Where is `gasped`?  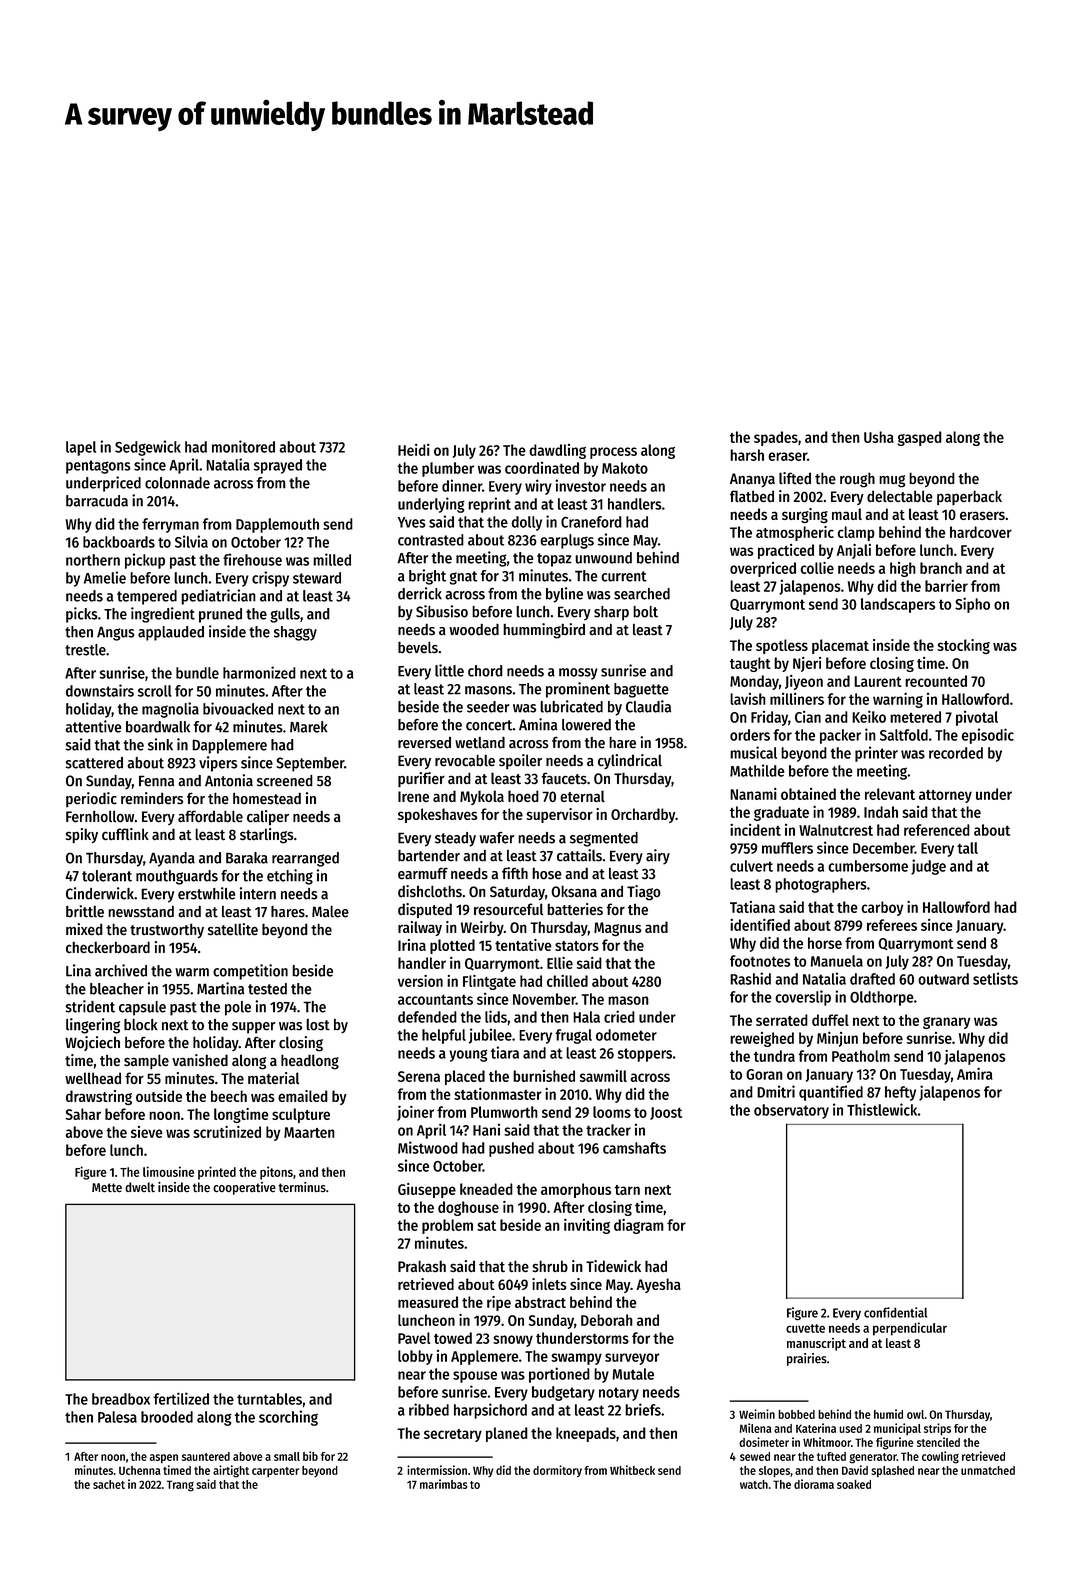
gasped is located at coordinates (919, 438).
